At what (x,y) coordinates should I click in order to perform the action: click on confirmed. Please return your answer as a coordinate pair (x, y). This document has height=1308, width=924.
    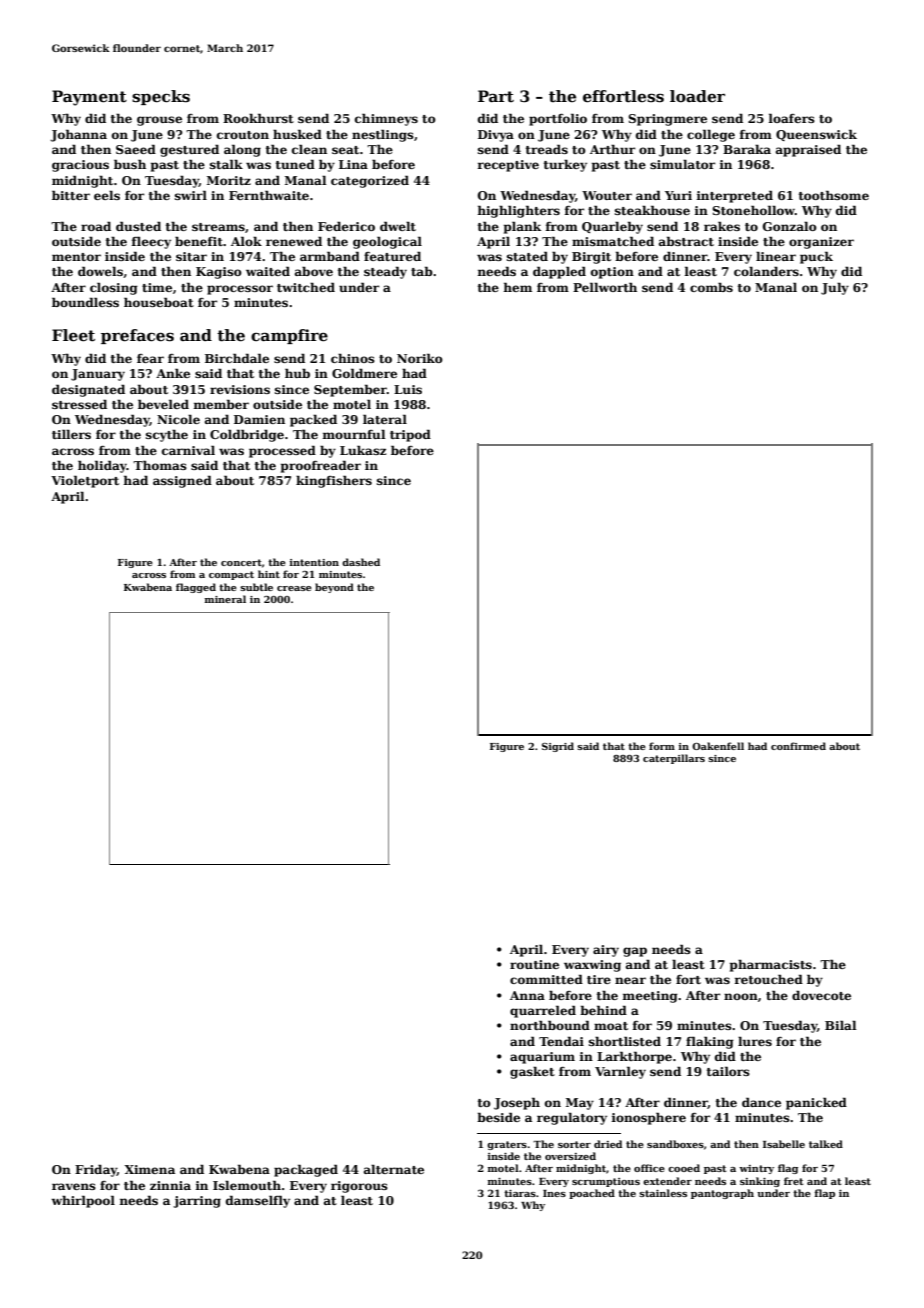
    Looking at the image, I should click on (798, 746).
